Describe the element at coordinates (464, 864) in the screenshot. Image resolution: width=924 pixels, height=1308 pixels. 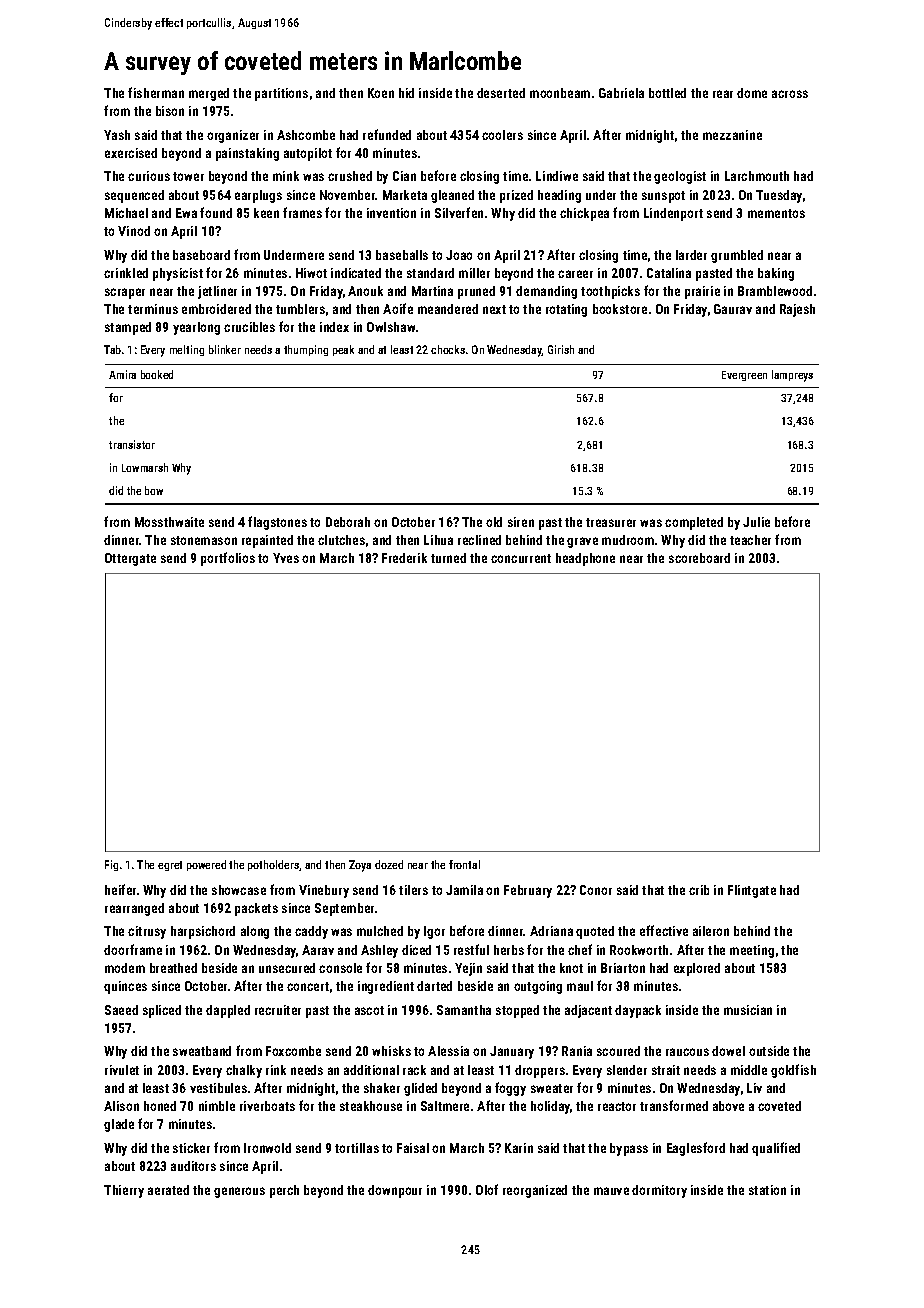
I see `frontal` at that location.
